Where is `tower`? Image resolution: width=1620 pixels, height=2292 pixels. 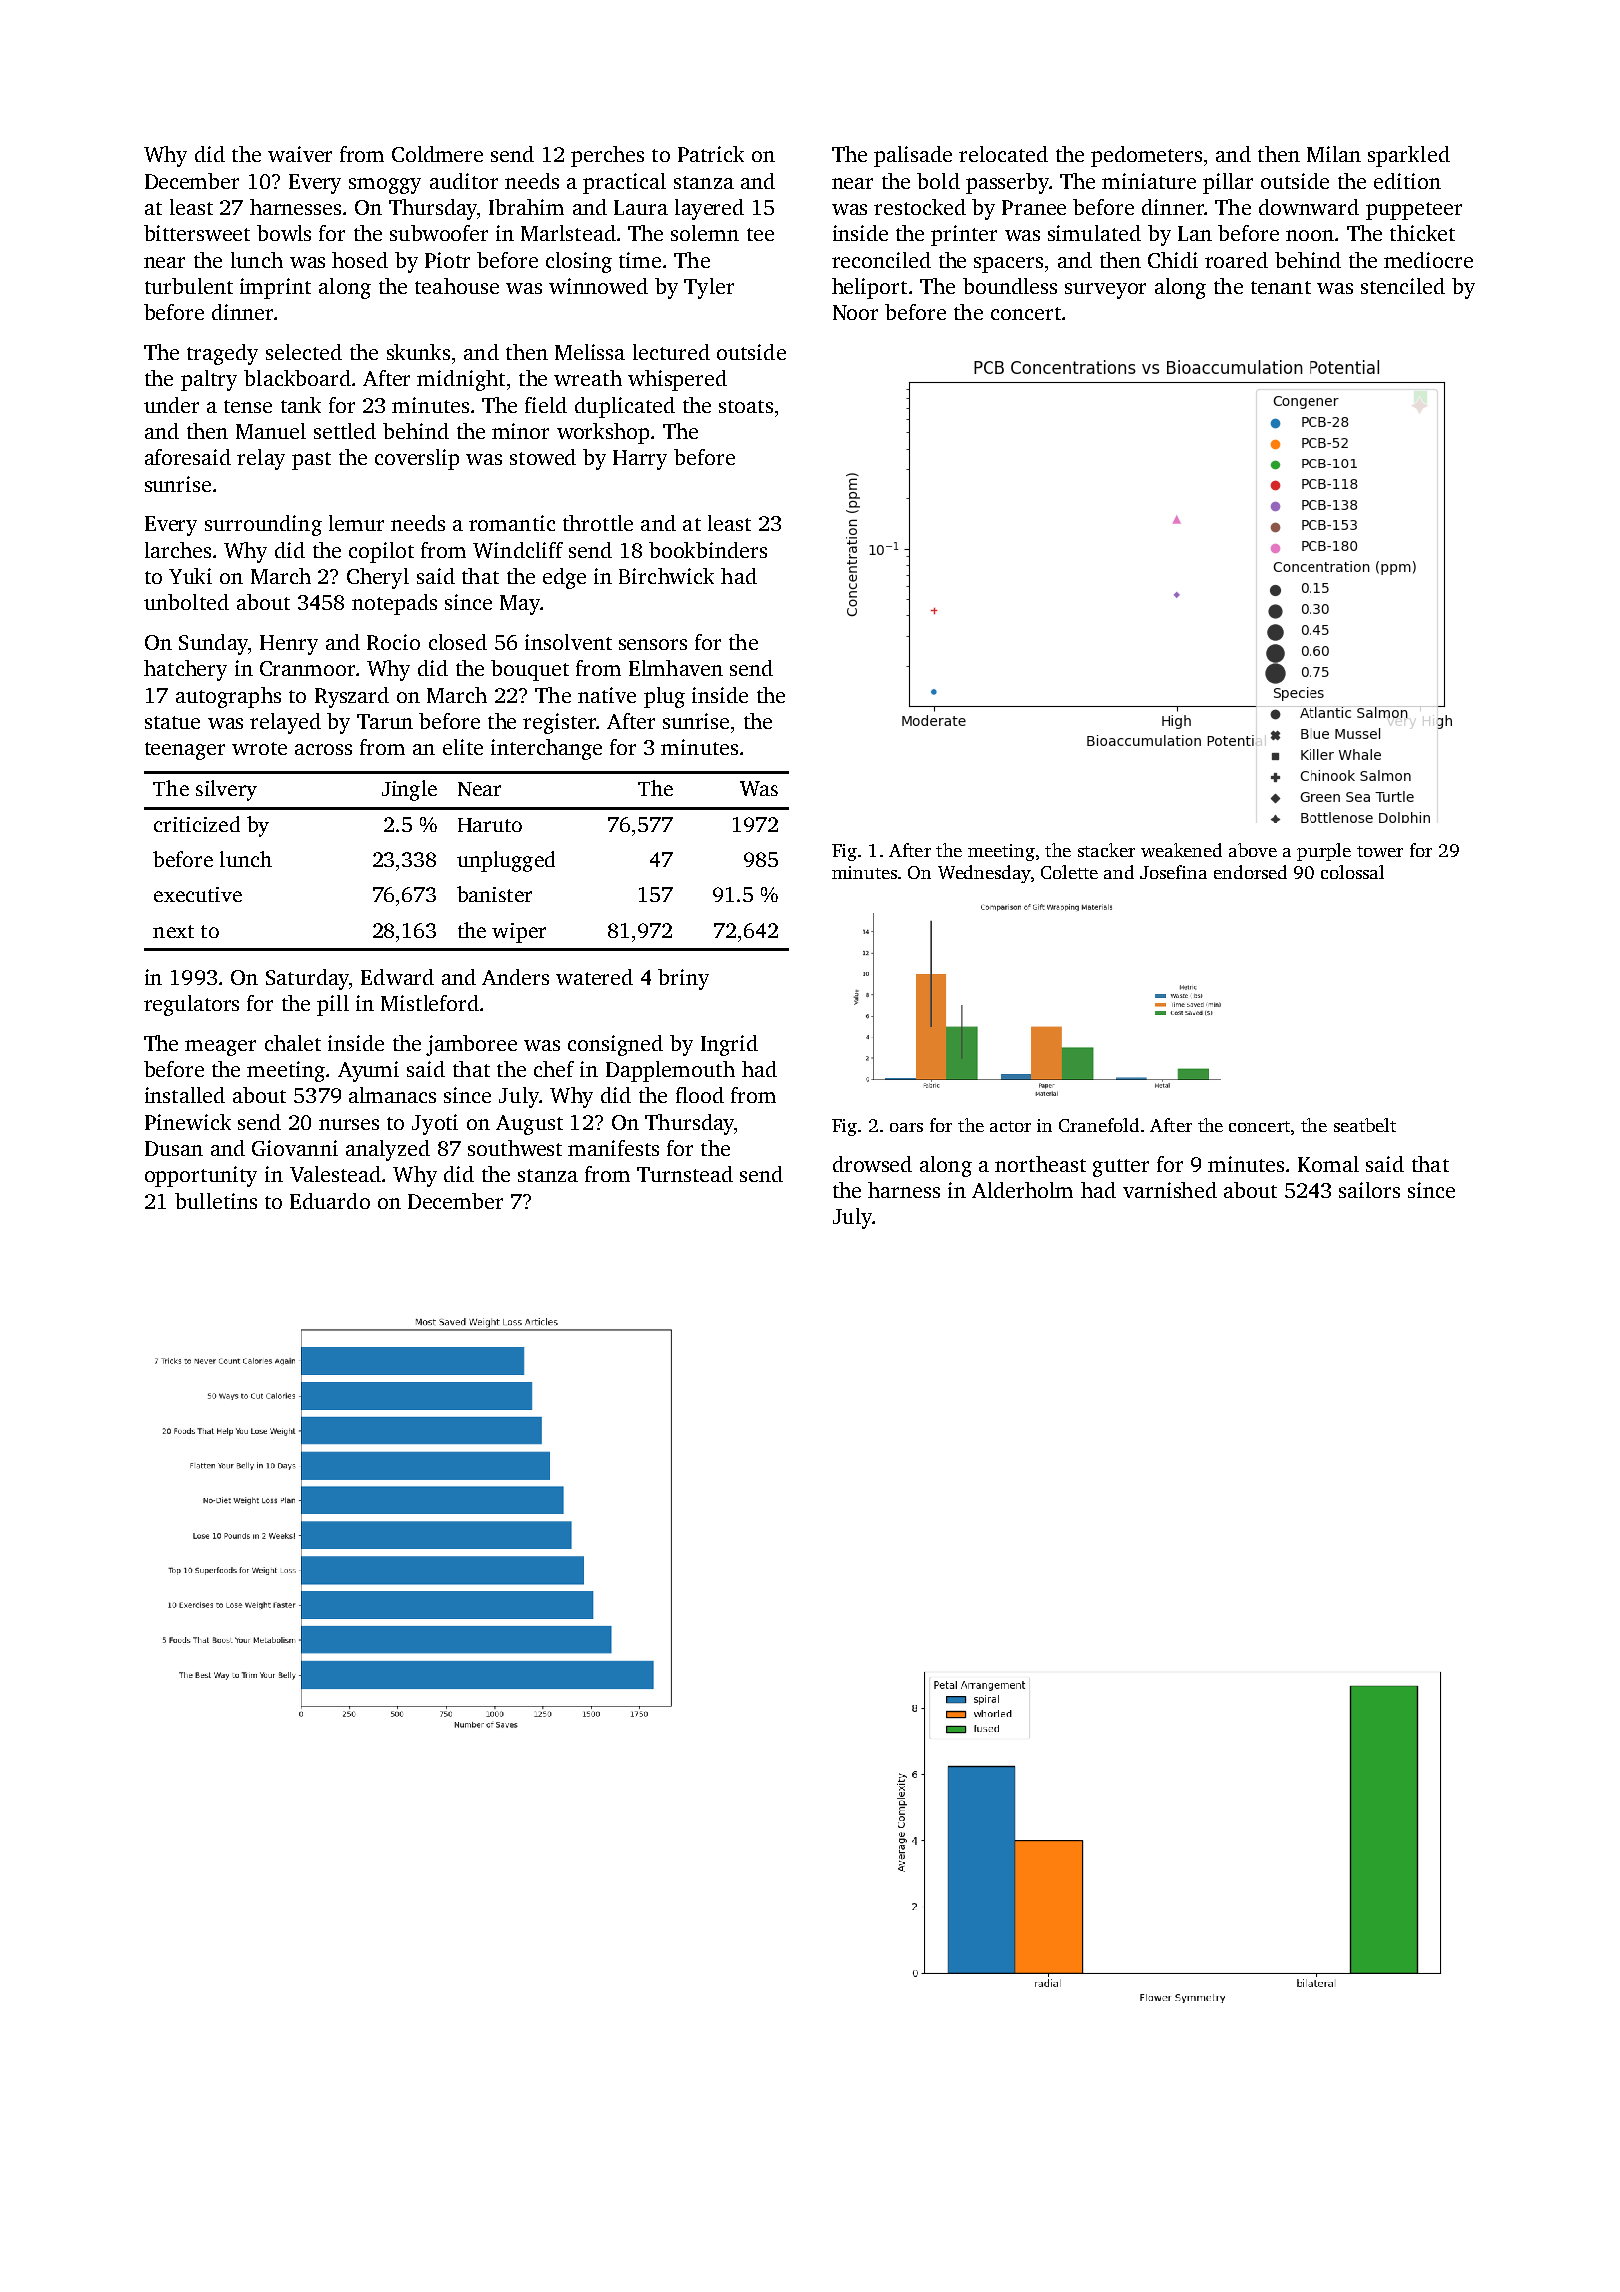
tower is located at coordinates (1380, 851).
